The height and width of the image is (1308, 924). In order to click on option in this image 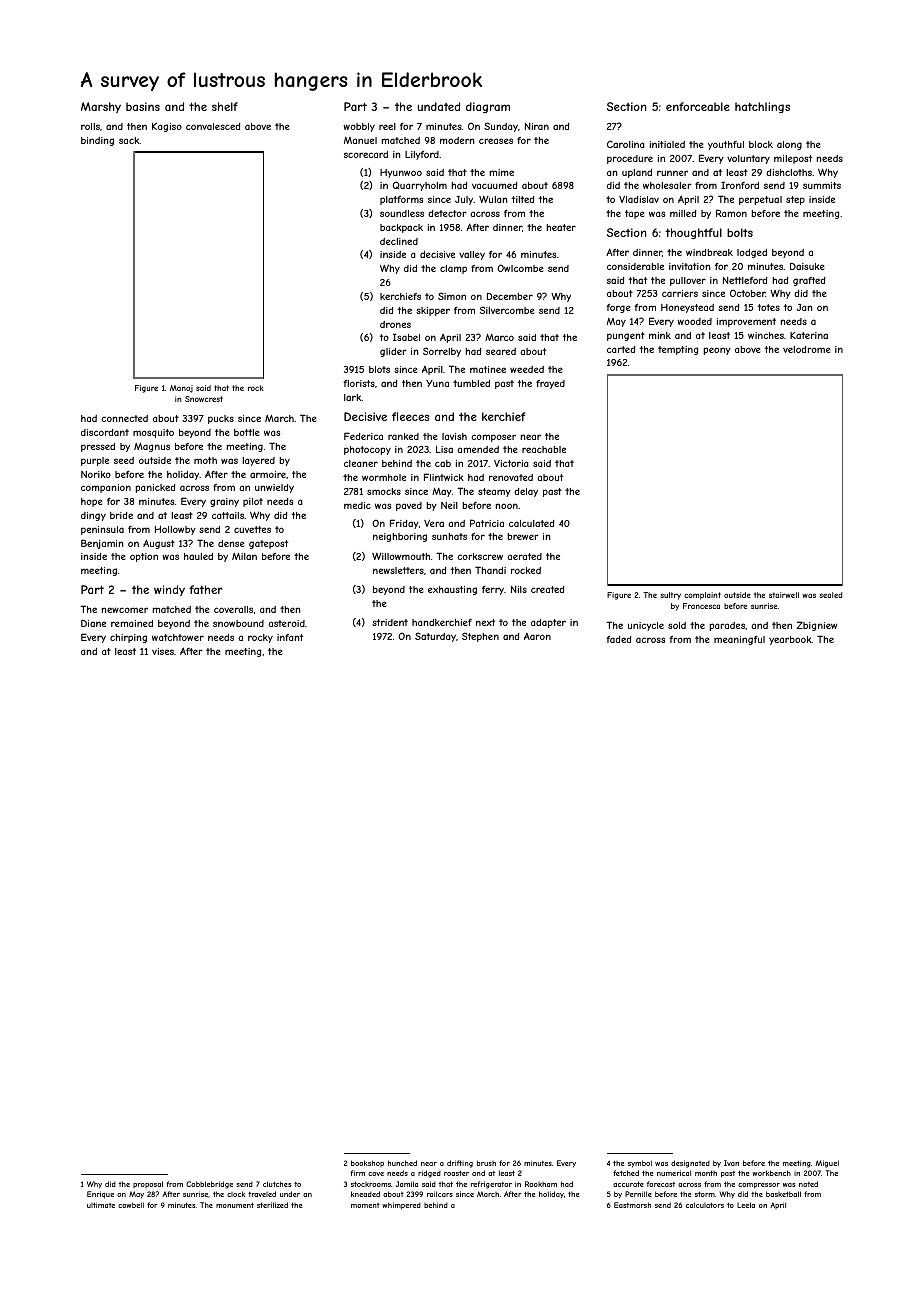, I will do `click(144, 557)`.
